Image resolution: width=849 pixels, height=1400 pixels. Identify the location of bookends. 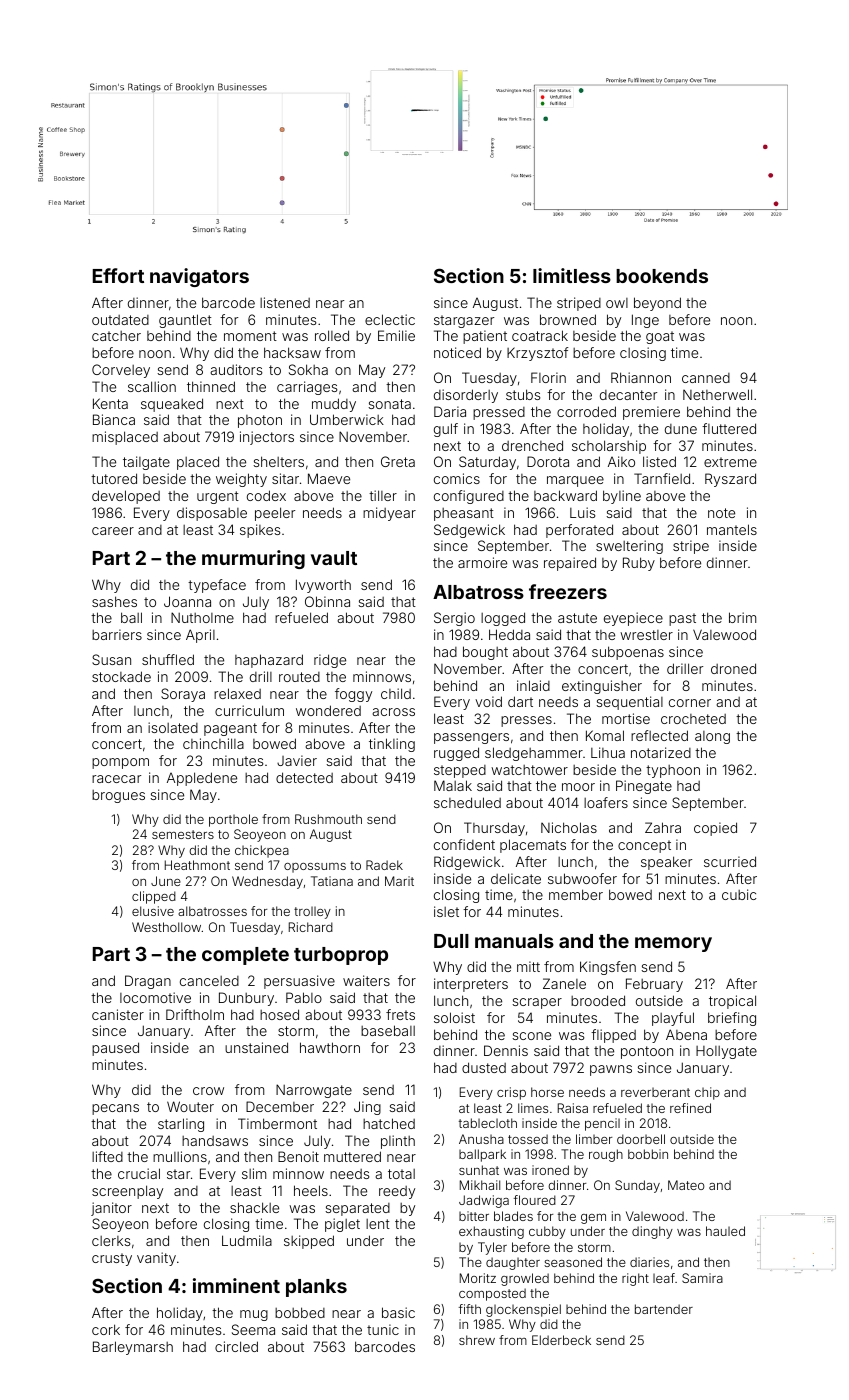
(662, 276).
